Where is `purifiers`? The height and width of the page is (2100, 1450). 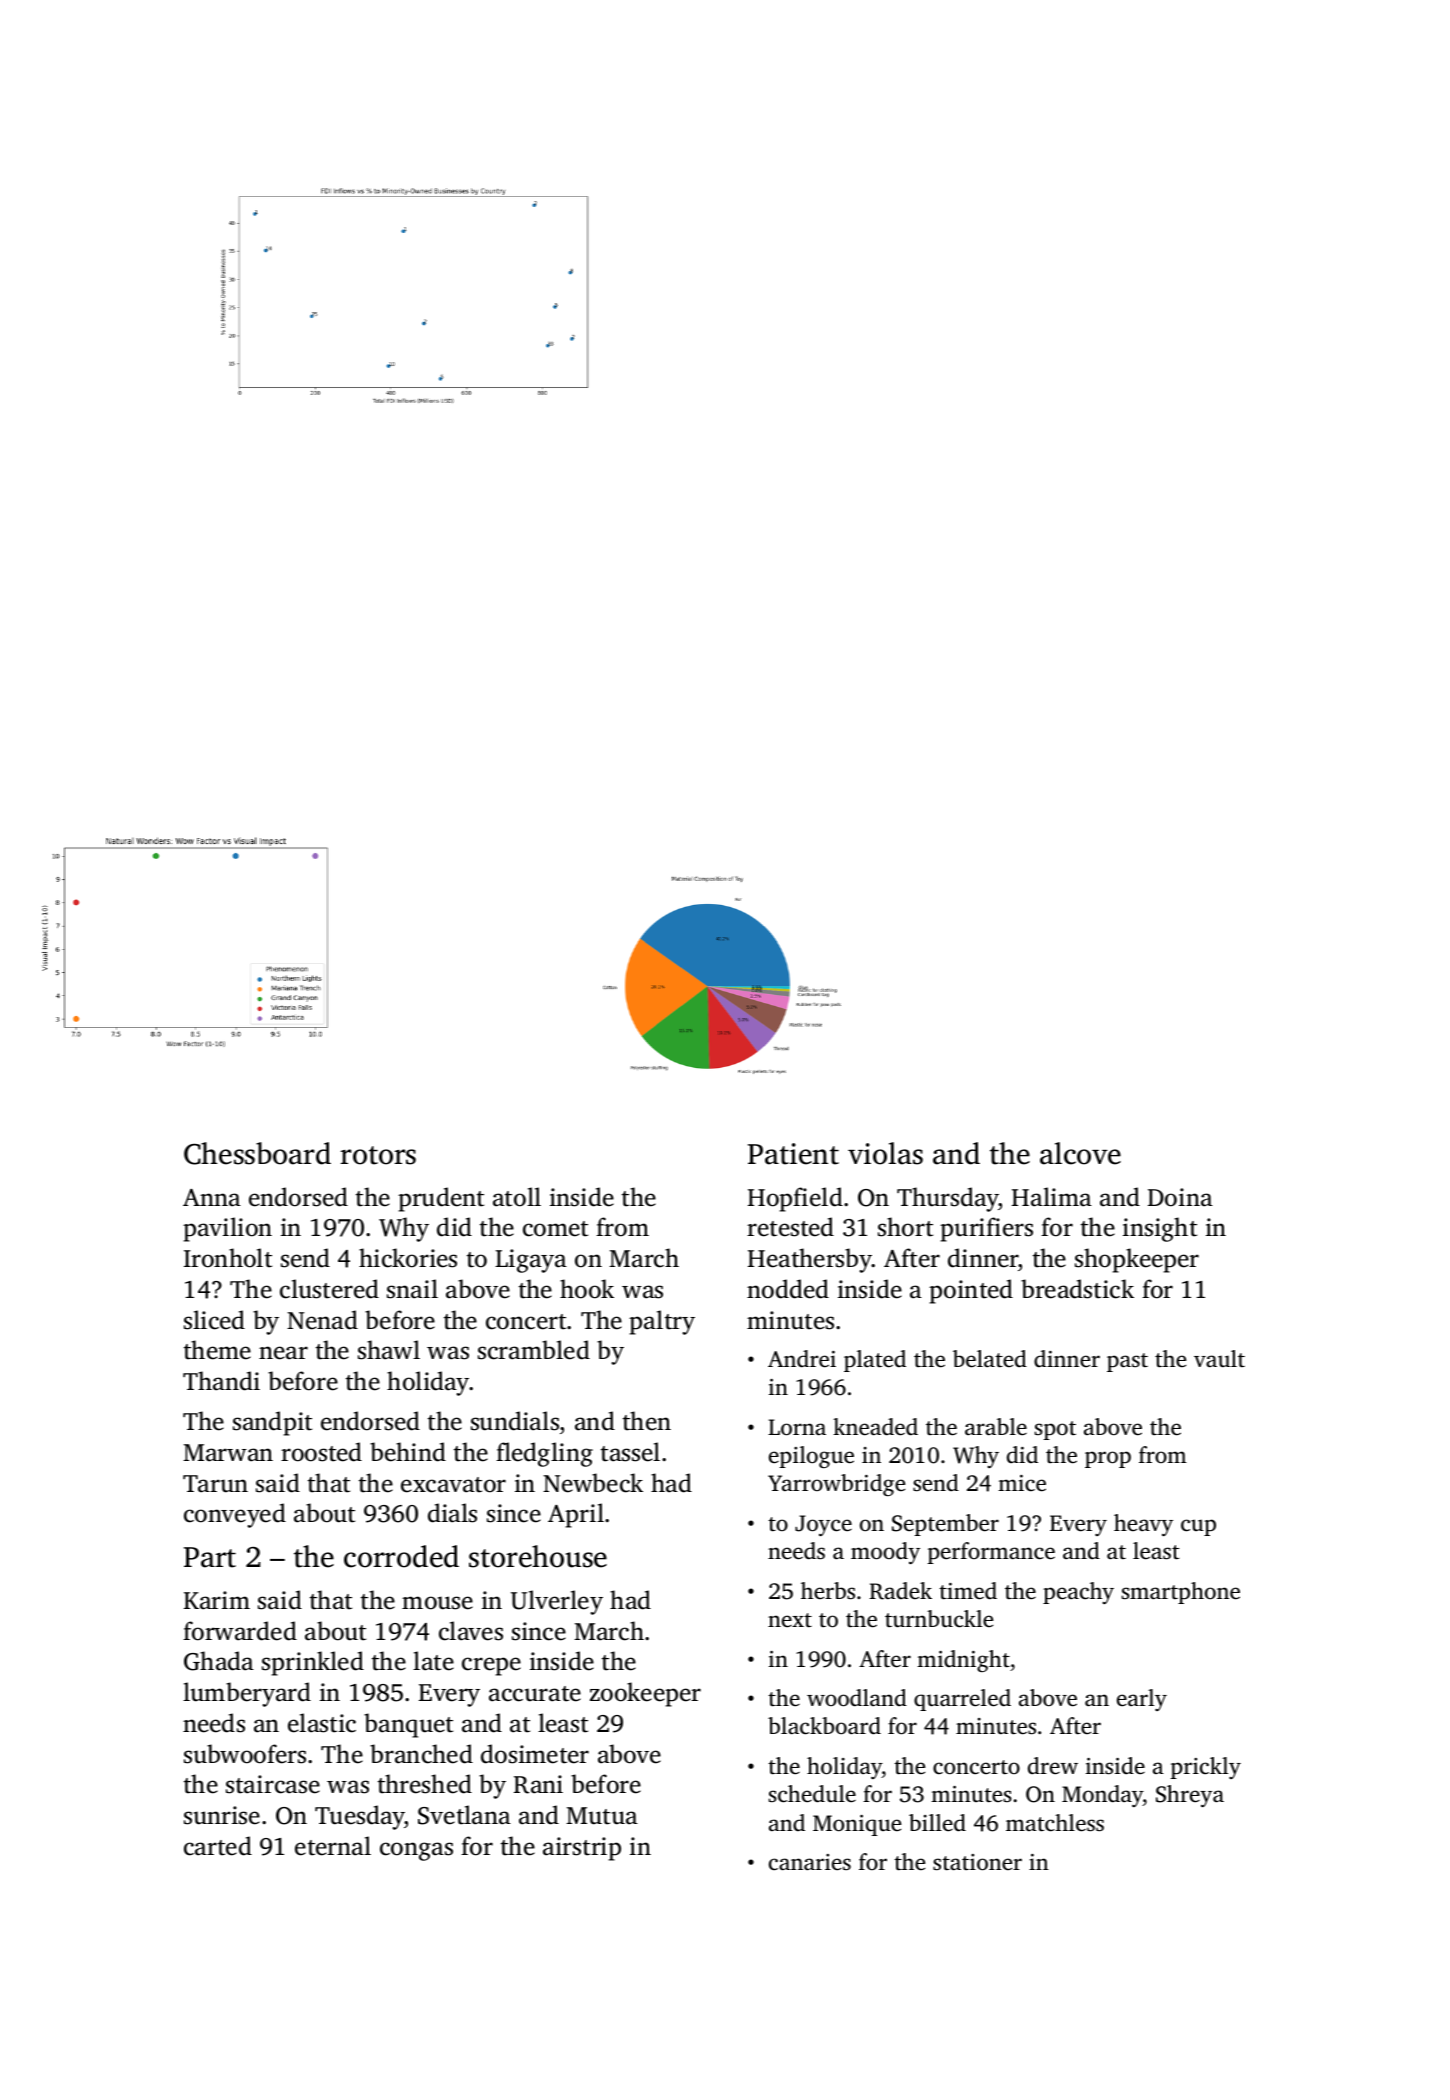 purifiers is located at coordinates (986, 1229).
